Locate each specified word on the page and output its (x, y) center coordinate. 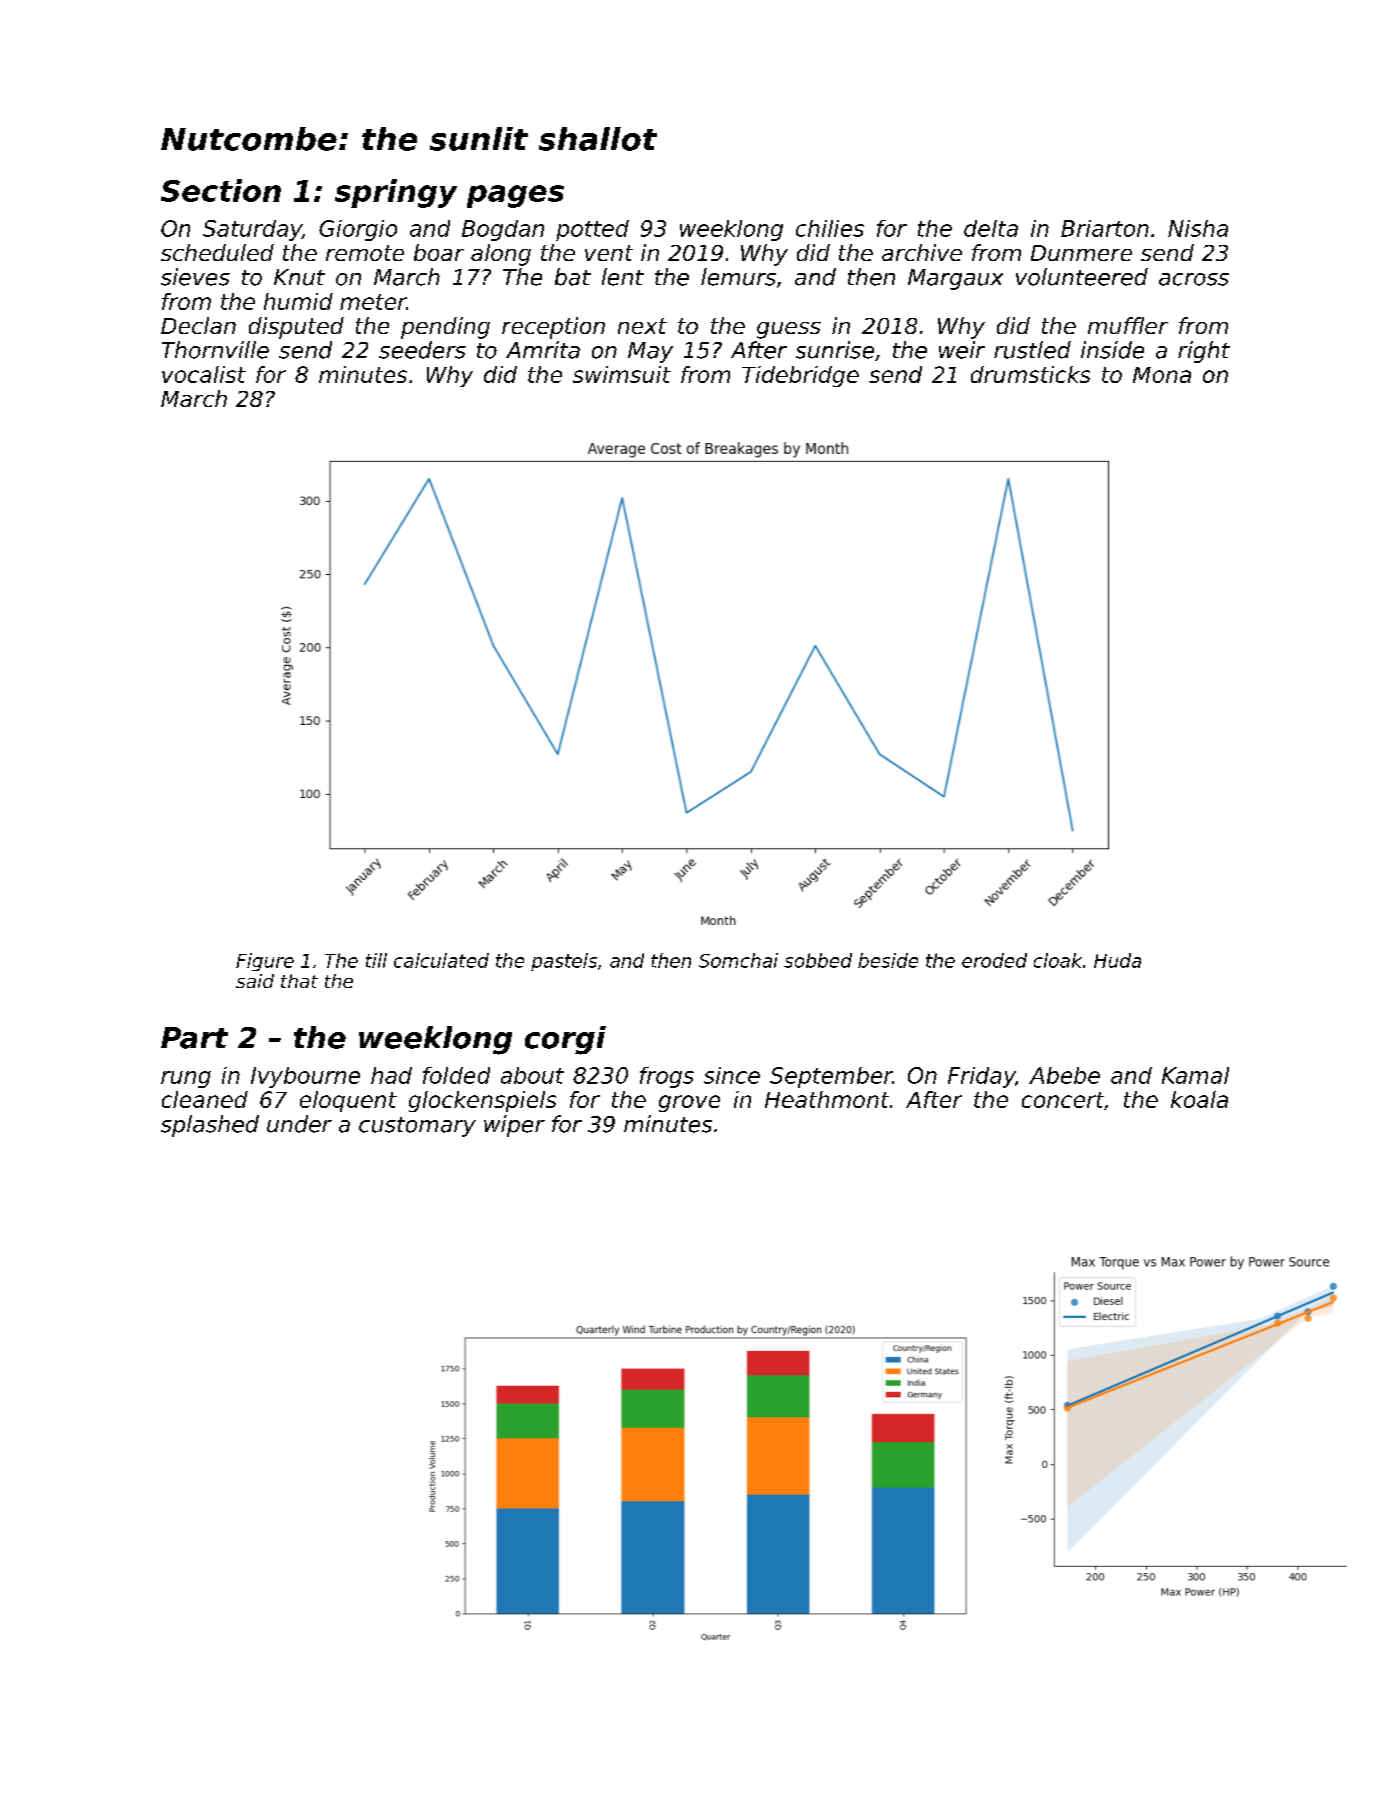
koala (1199, 1099)
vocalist (204, 374)
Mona (1162, 375)
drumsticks (1030, 374)
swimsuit (622, 374)
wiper (514, 1126)
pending (445, 328)
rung (186, 1079)
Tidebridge (800, 376)
